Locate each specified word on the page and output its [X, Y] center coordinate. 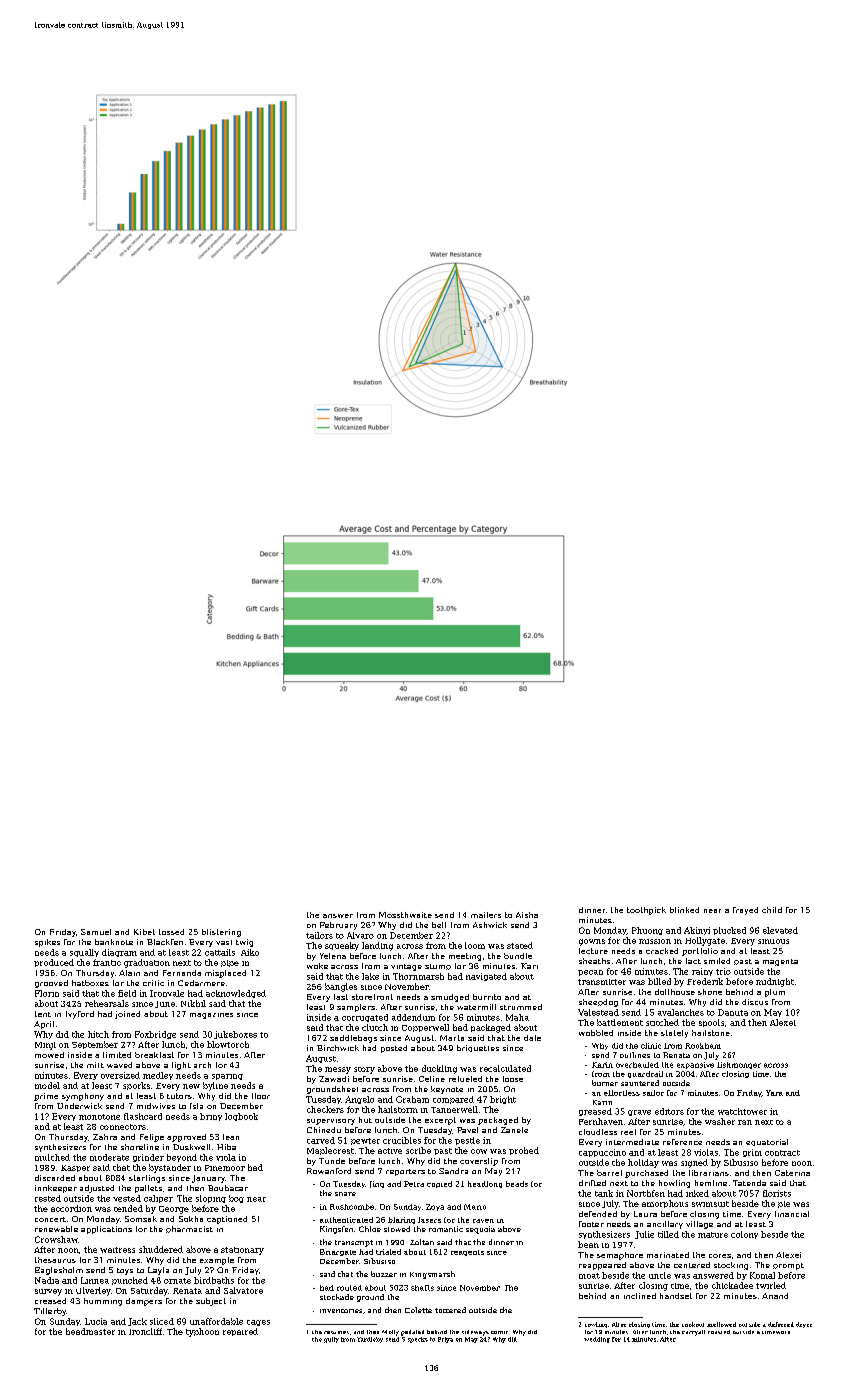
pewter [365, 1141]
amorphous [665, 1204]
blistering [221, 933]
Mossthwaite [405, 915]
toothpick [646, 911]
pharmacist [189, 1229]
